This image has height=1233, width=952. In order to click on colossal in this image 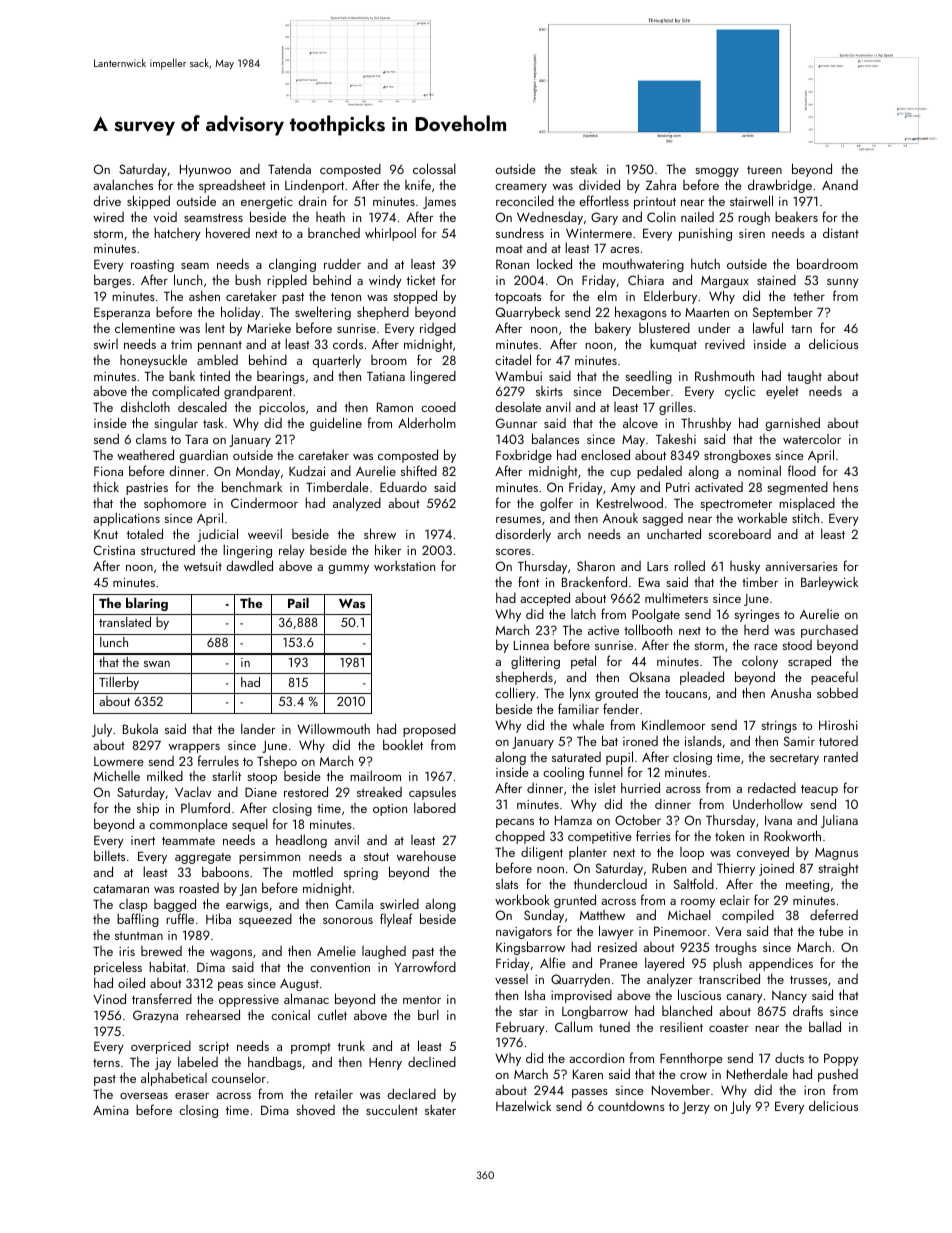, I will do `click(434, 168)`.
